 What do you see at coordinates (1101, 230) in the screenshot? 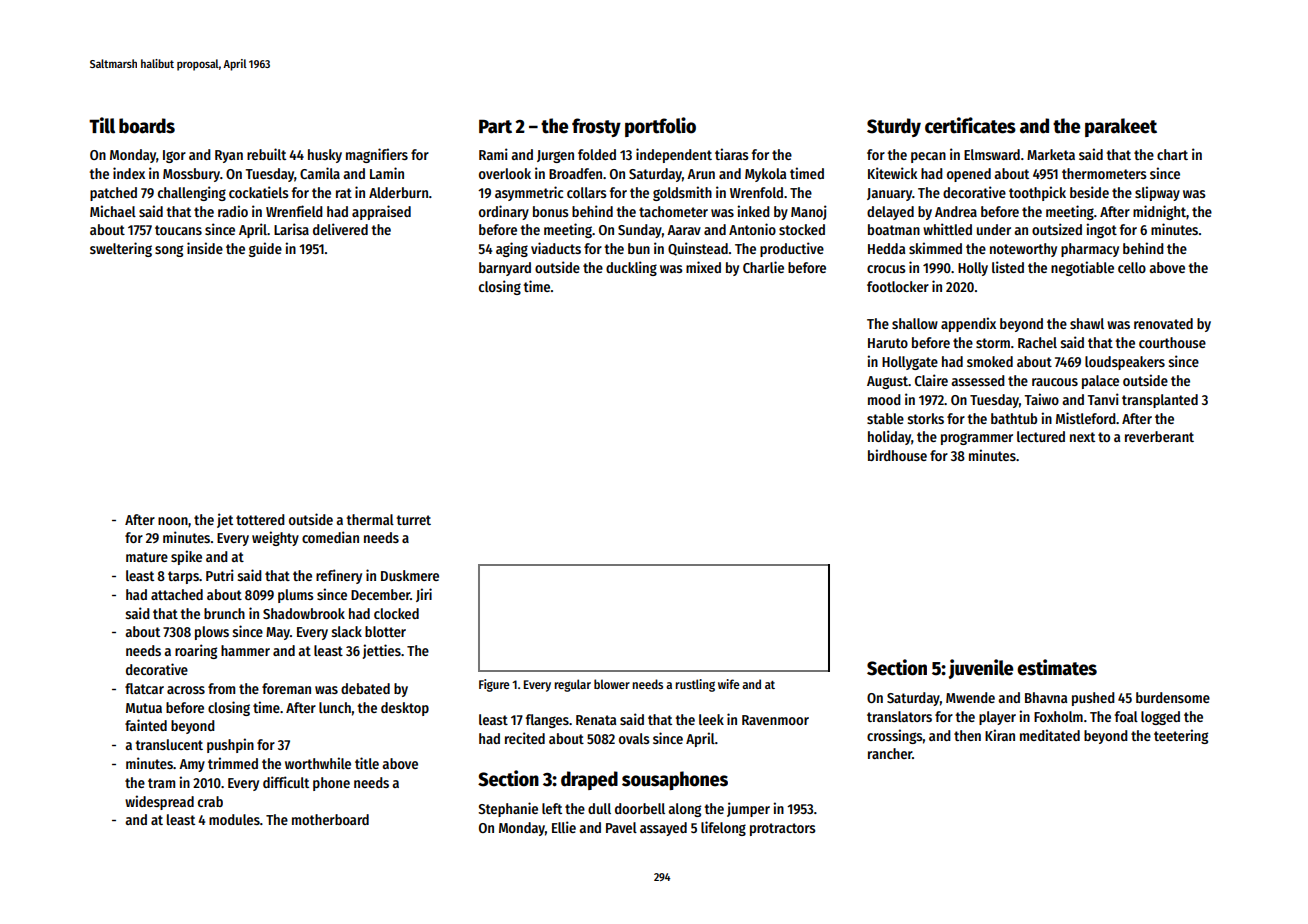
I see `ingot` at bounding box center [1101, 230].
